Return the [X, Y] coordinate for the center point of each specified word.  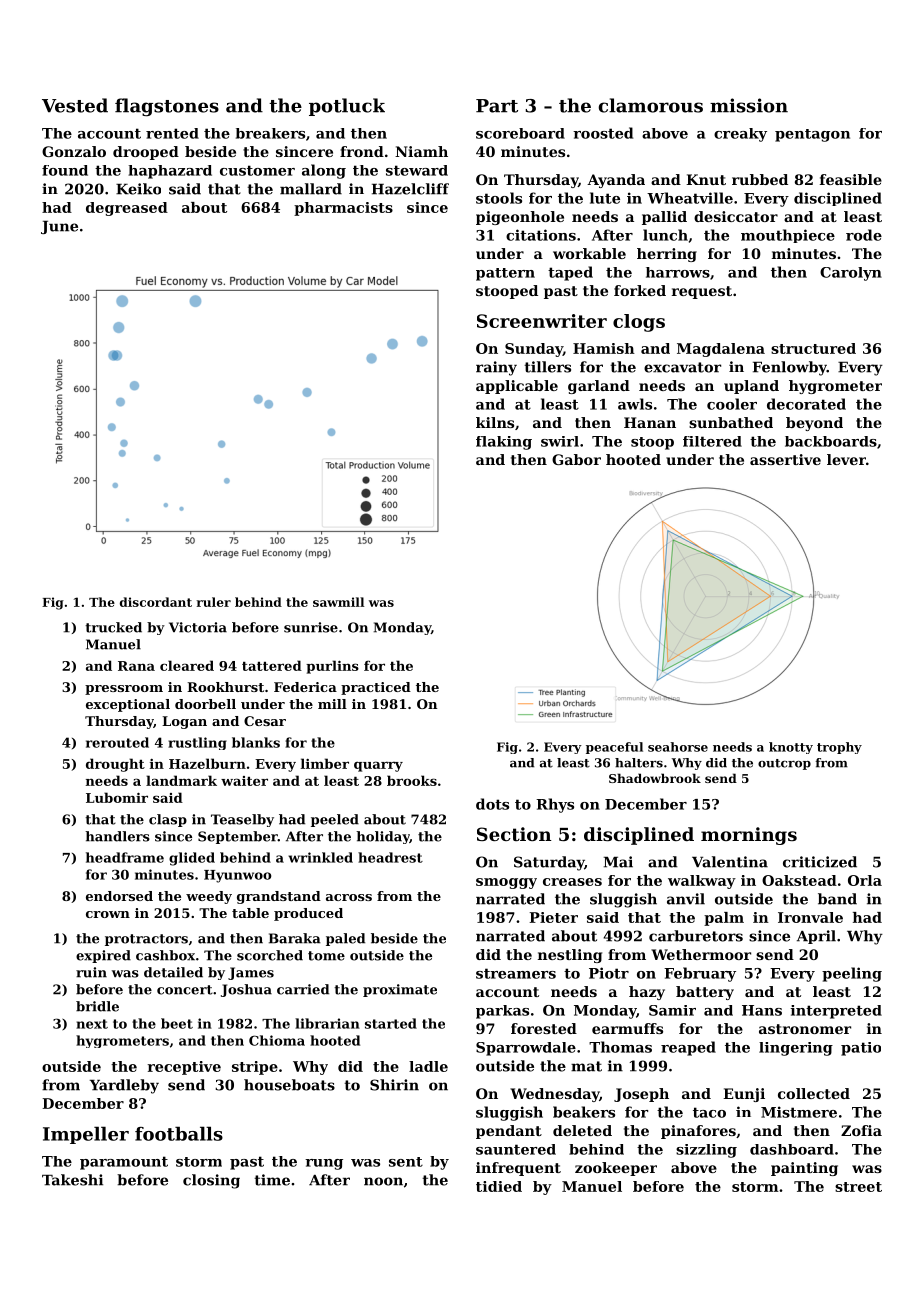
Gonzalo [74, 151]
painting [804, 1169]
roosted [603, 133]
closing [211, 1181]
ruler [214, 602]
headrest [390, 857]
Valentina [730, 862]
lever [846, 459]
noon [383, 1181]
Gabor [576, 459]
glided [192, 859]
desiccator [736, 216]
